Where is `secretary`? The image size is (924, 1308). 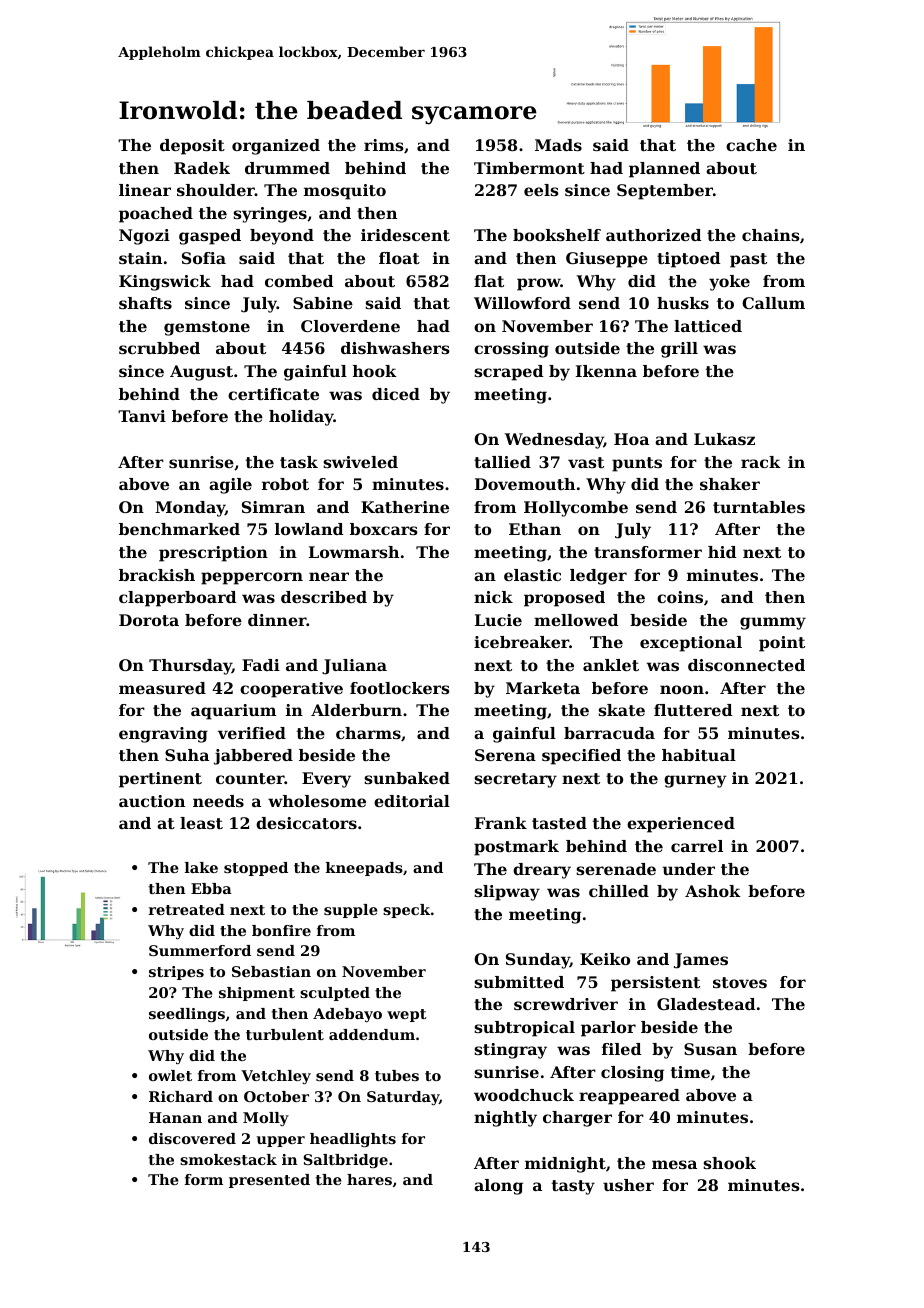 secretary is located at coordinates (515, 780).
